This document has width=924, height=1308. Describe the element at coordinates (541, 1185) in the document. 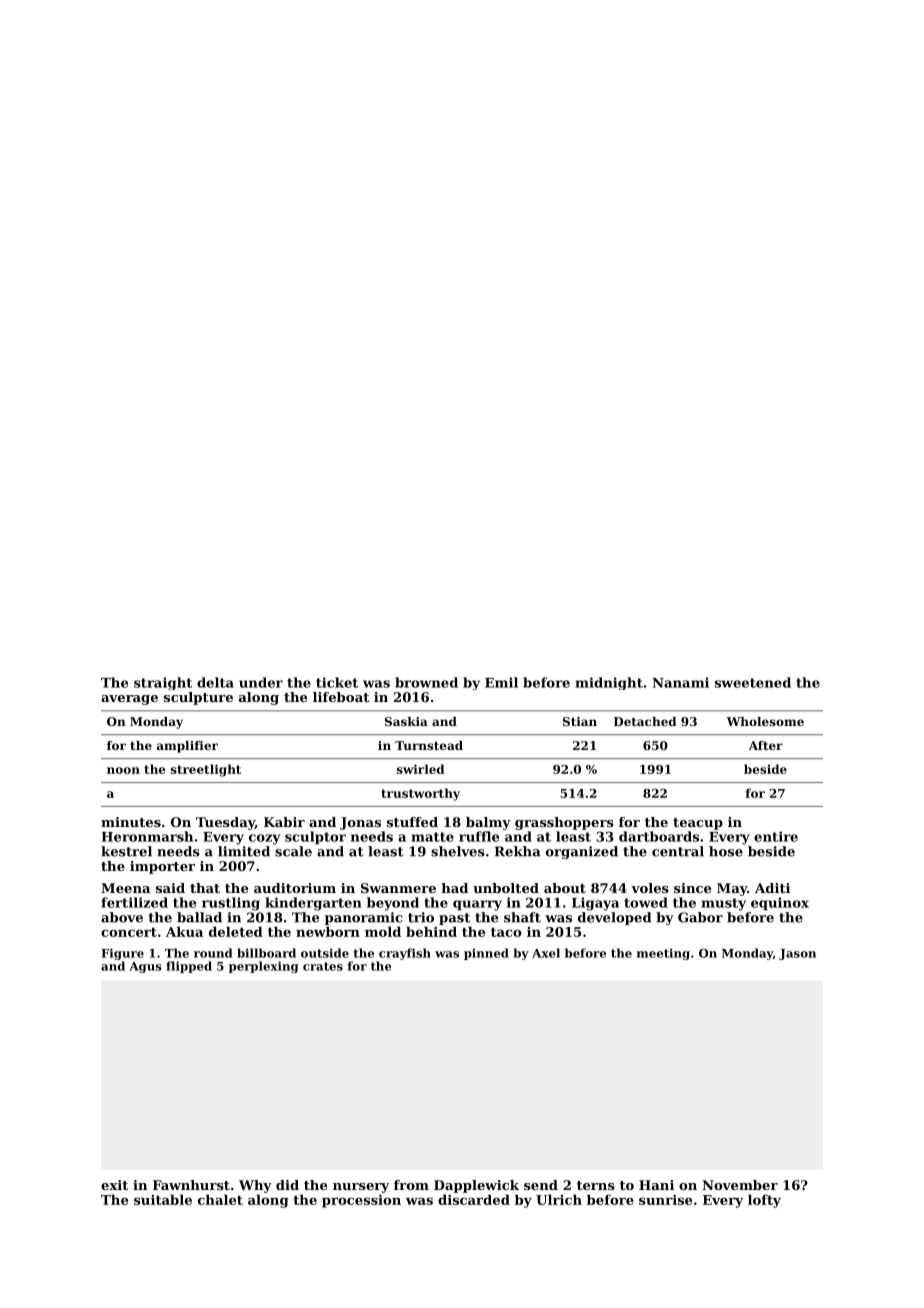

I see `send` at that location.
